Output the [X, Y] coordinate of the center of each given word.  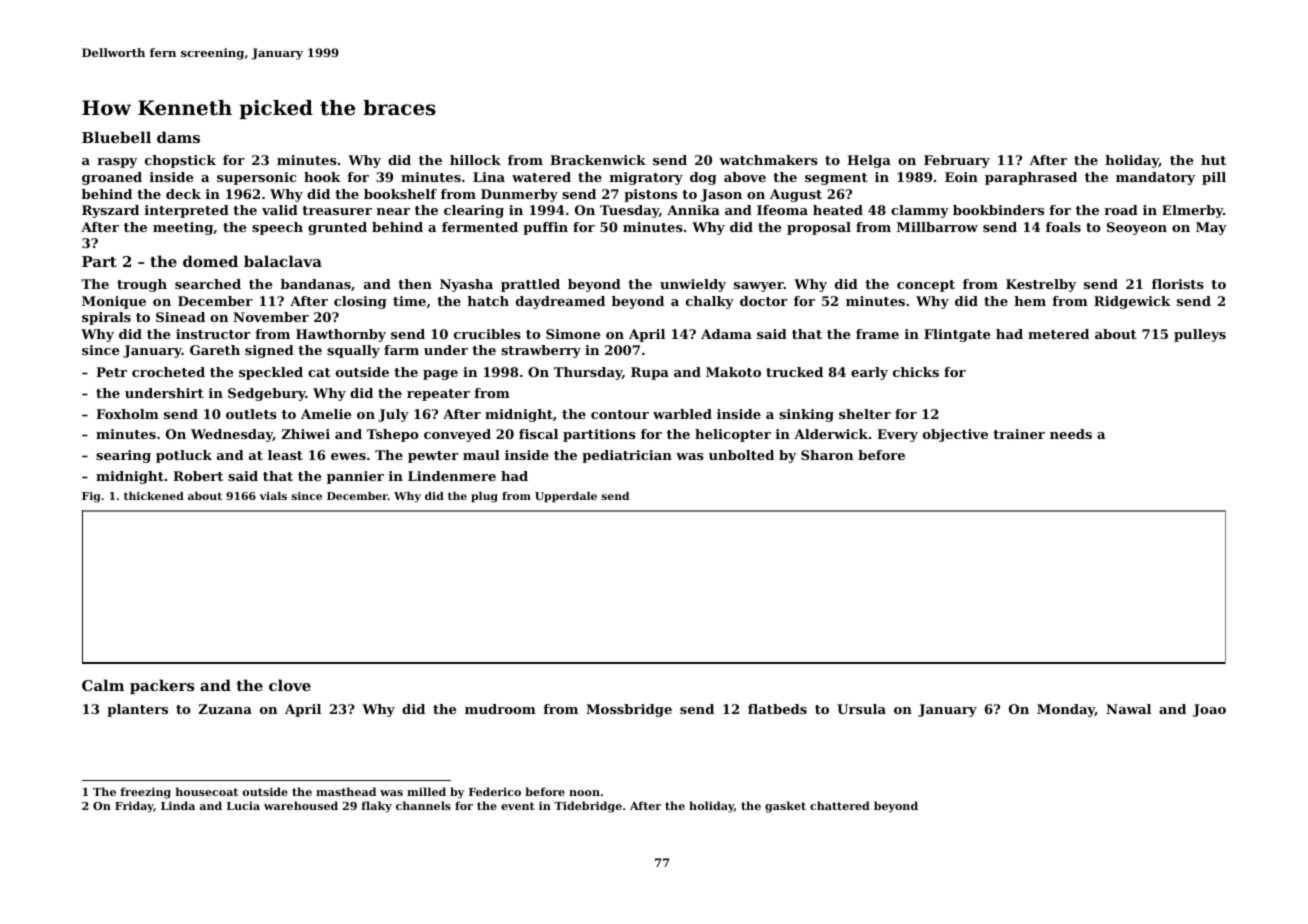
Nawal [1128, 709]
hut [1213, 160]
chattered [840, 805]
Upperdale [566, 497]
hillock [475, 160]
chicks [916, 372]
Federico [495, 791]
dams [178, 137]
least [285, 455]
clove [290, 685]
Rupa [650, 373]
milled [426, 791]
